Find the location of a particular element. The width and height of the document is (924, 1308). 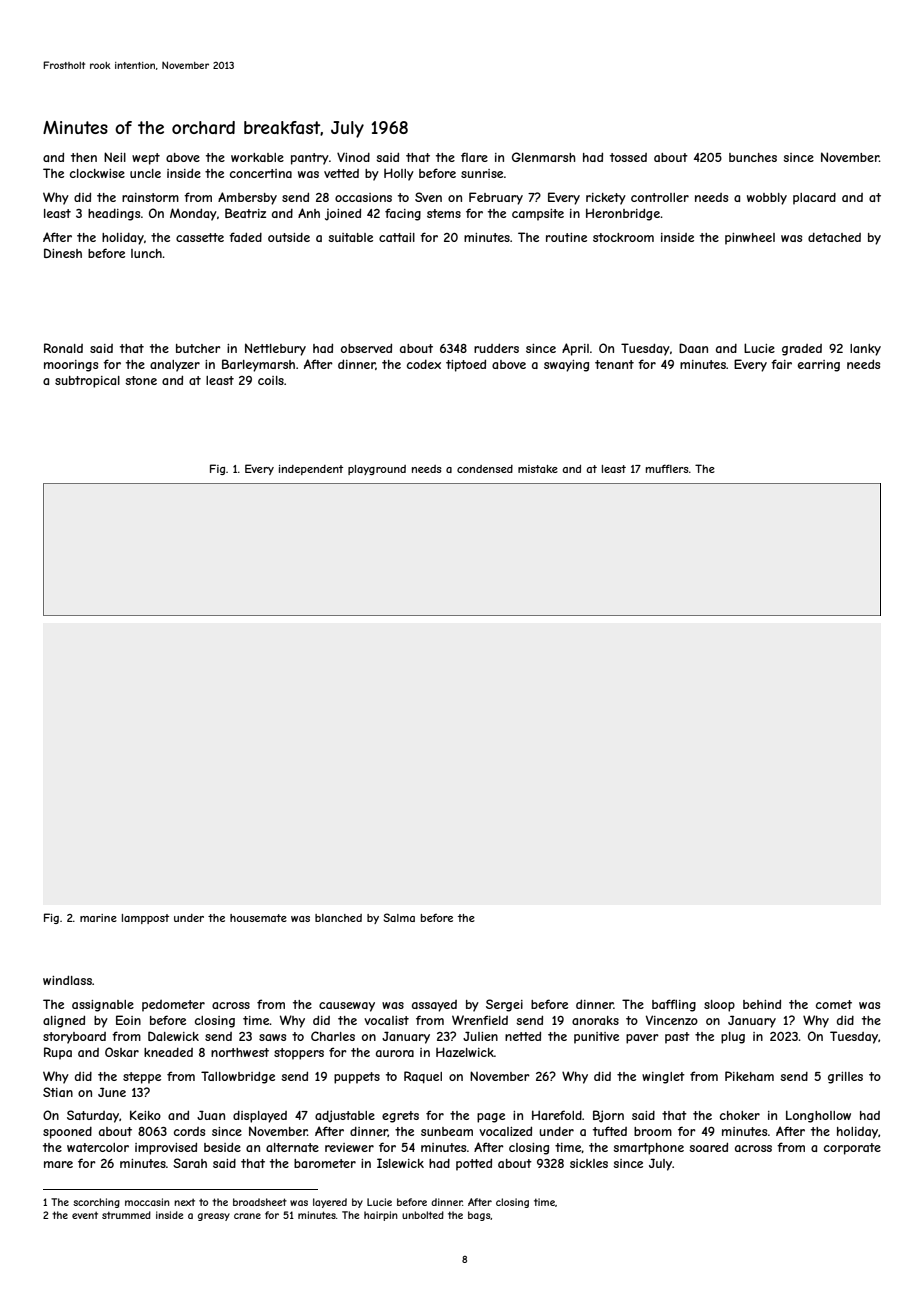

broadsheet is located at coordinates (260, 1202).
